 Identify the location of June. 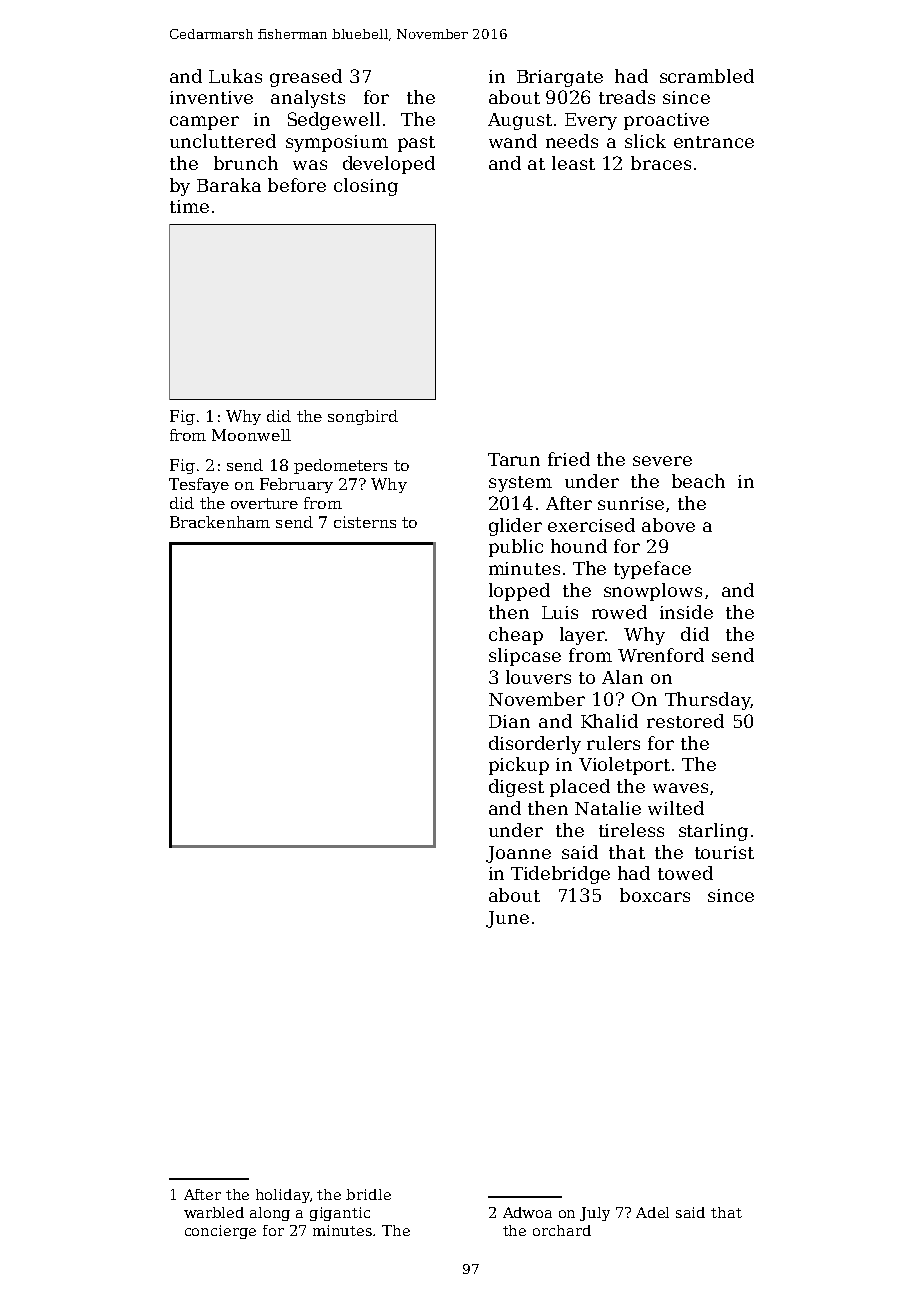
(507, 919).
